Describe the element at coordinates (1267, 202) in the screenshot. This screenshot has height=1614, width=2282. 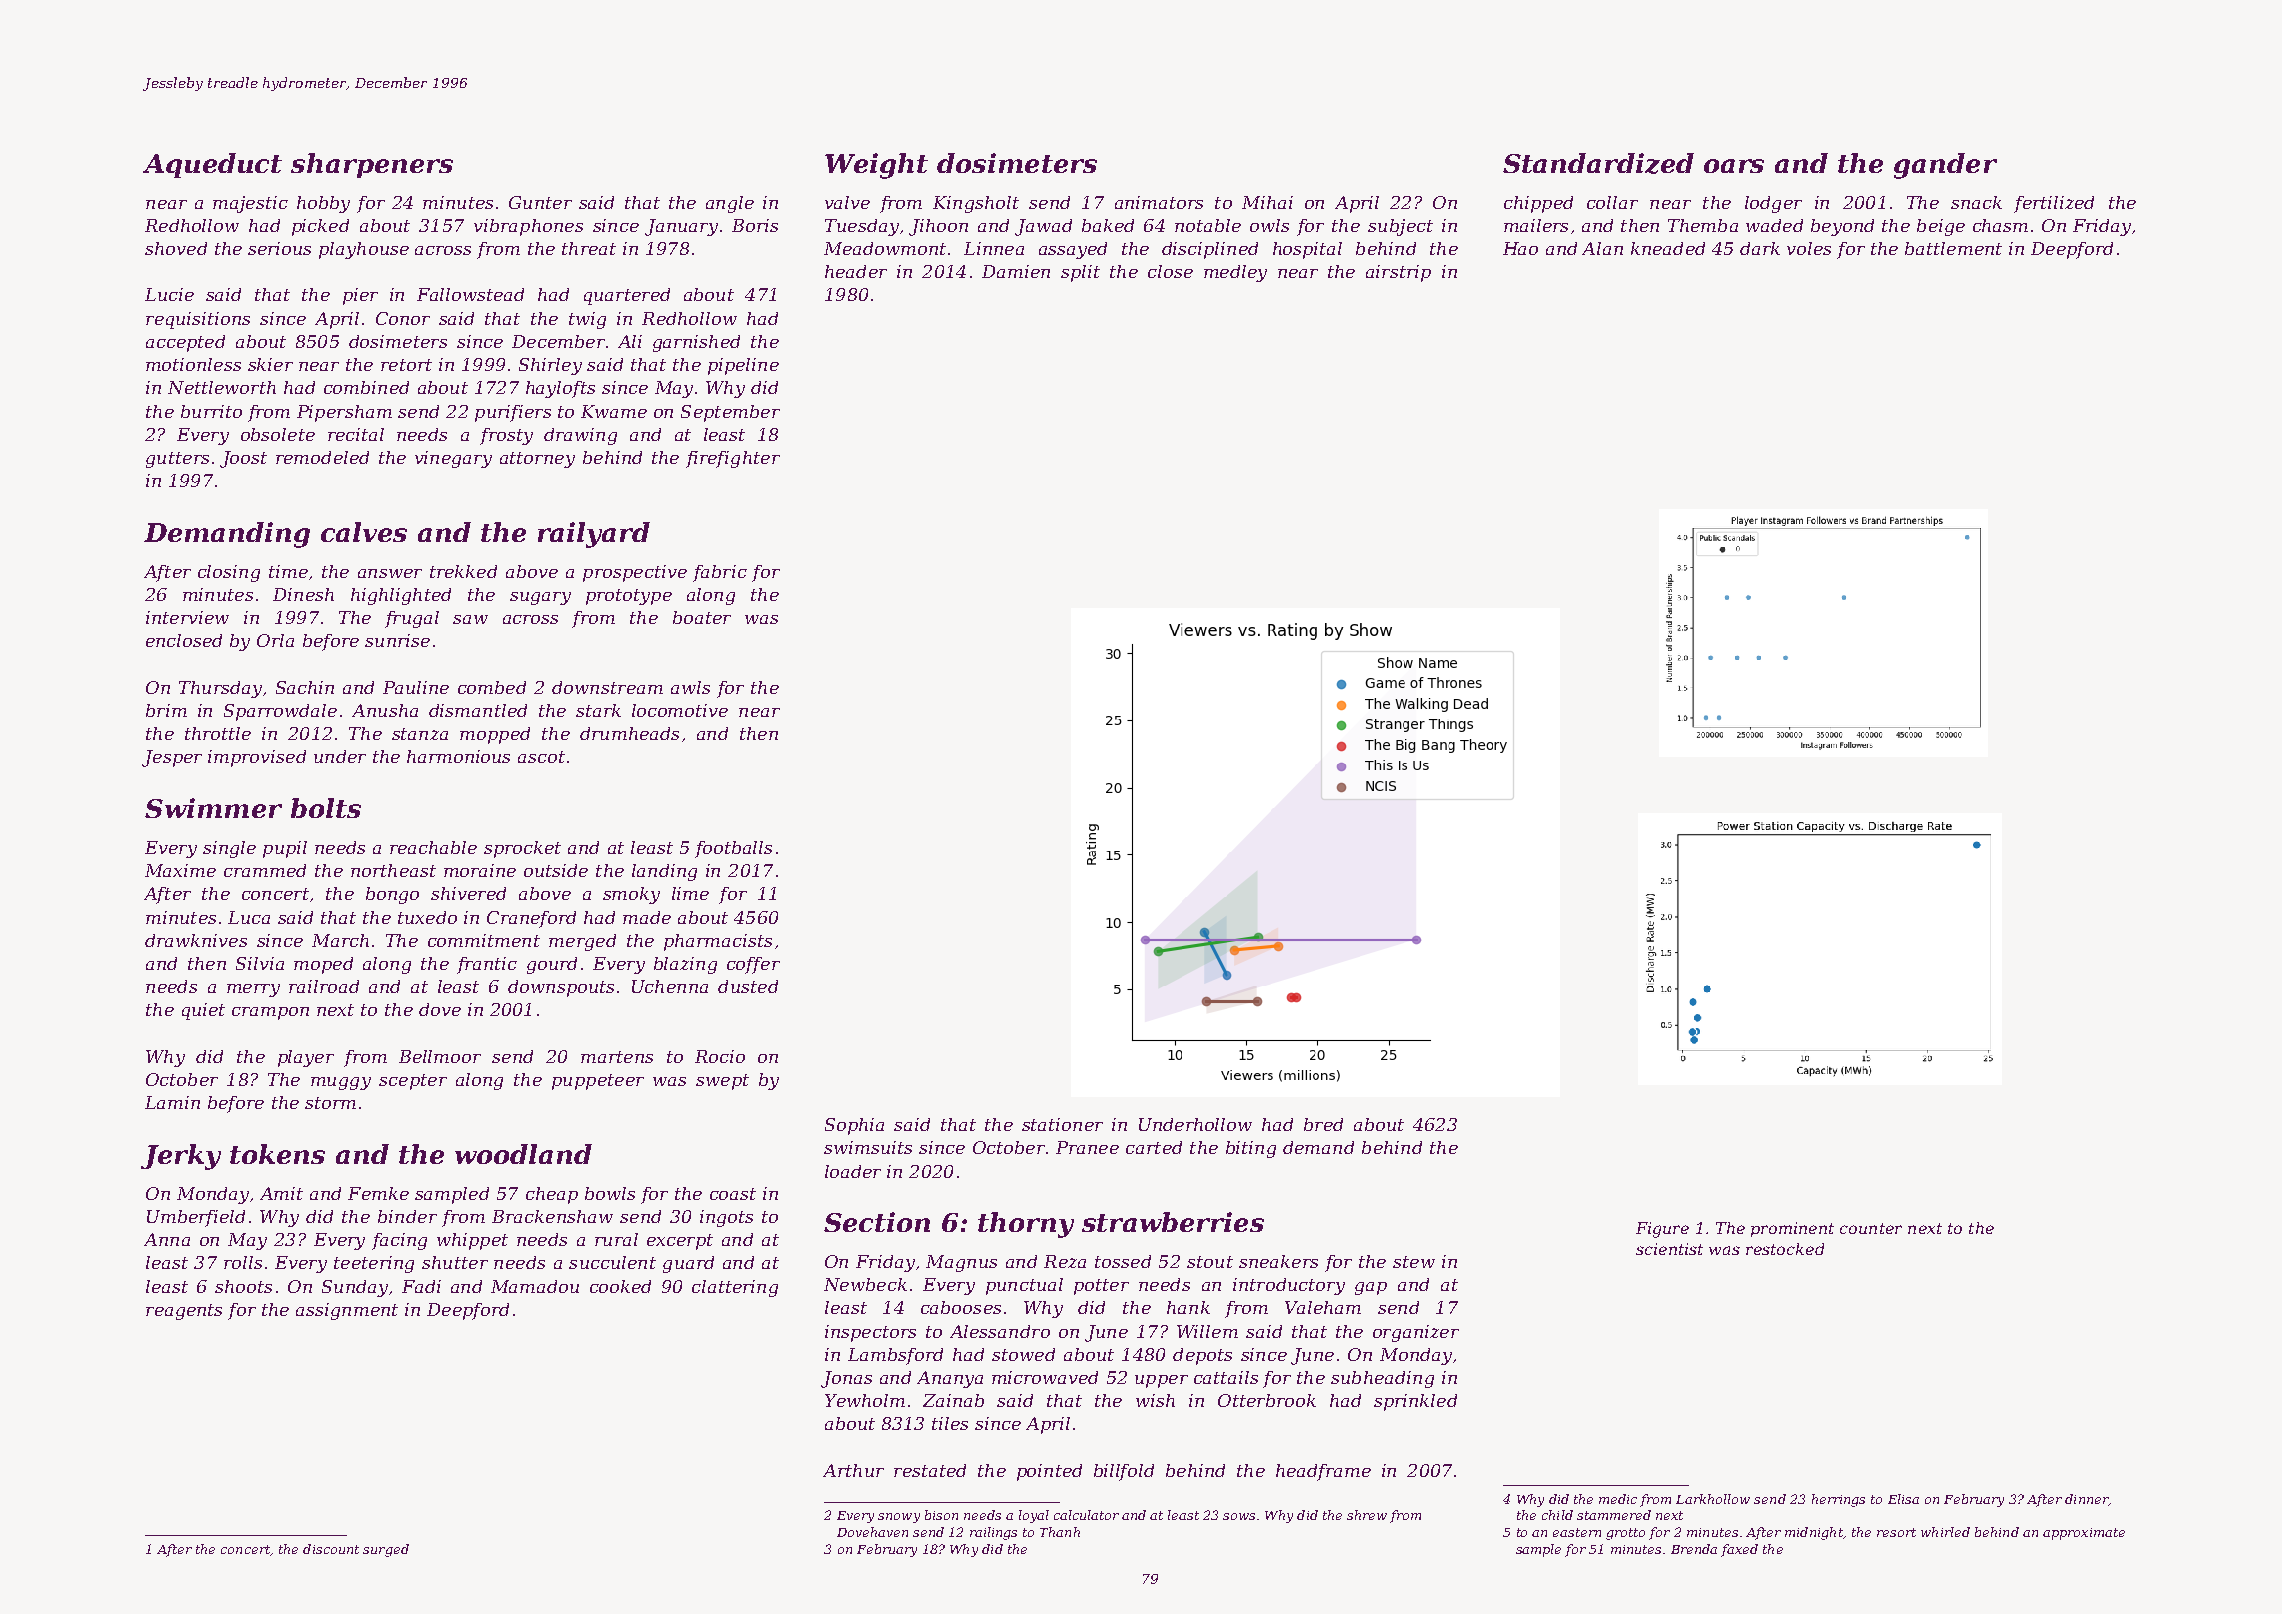
I see `Mihai` at that location.
